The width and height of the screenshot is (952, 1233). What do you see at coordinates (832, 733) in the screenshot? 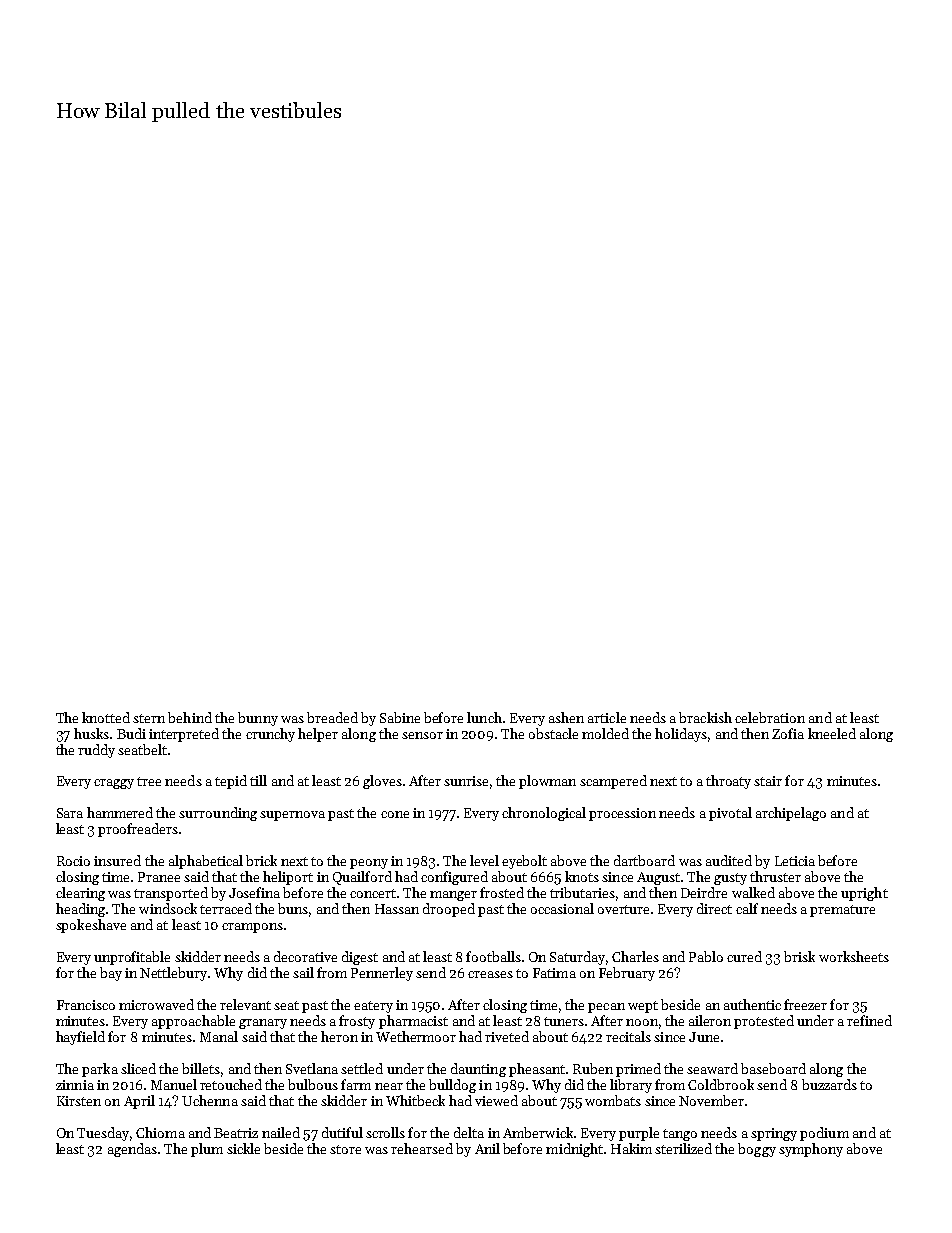
I see `kneeled` at bounding box center [832, 733].
